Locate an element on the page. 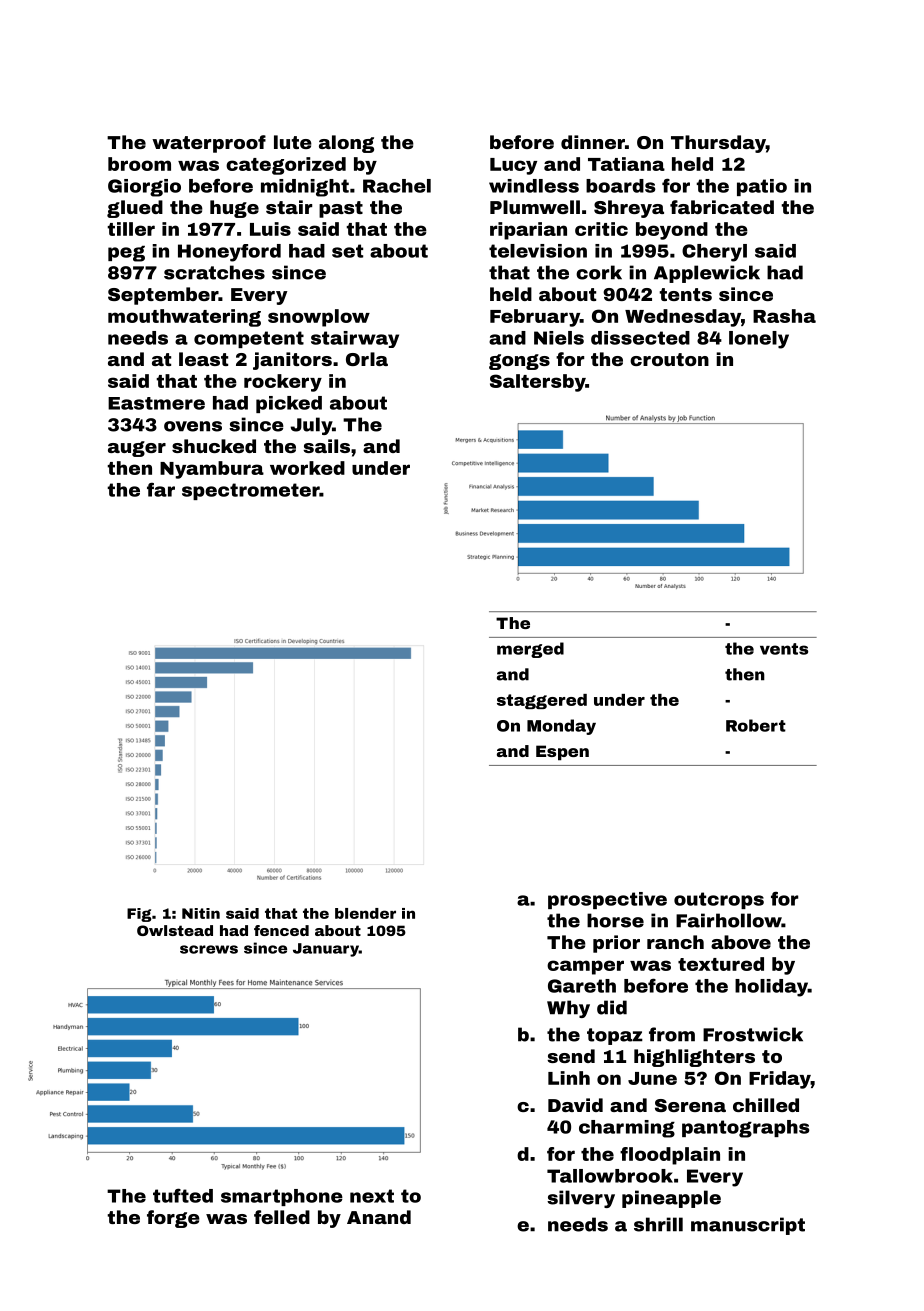  did is located at coordinates (612, 1007).
